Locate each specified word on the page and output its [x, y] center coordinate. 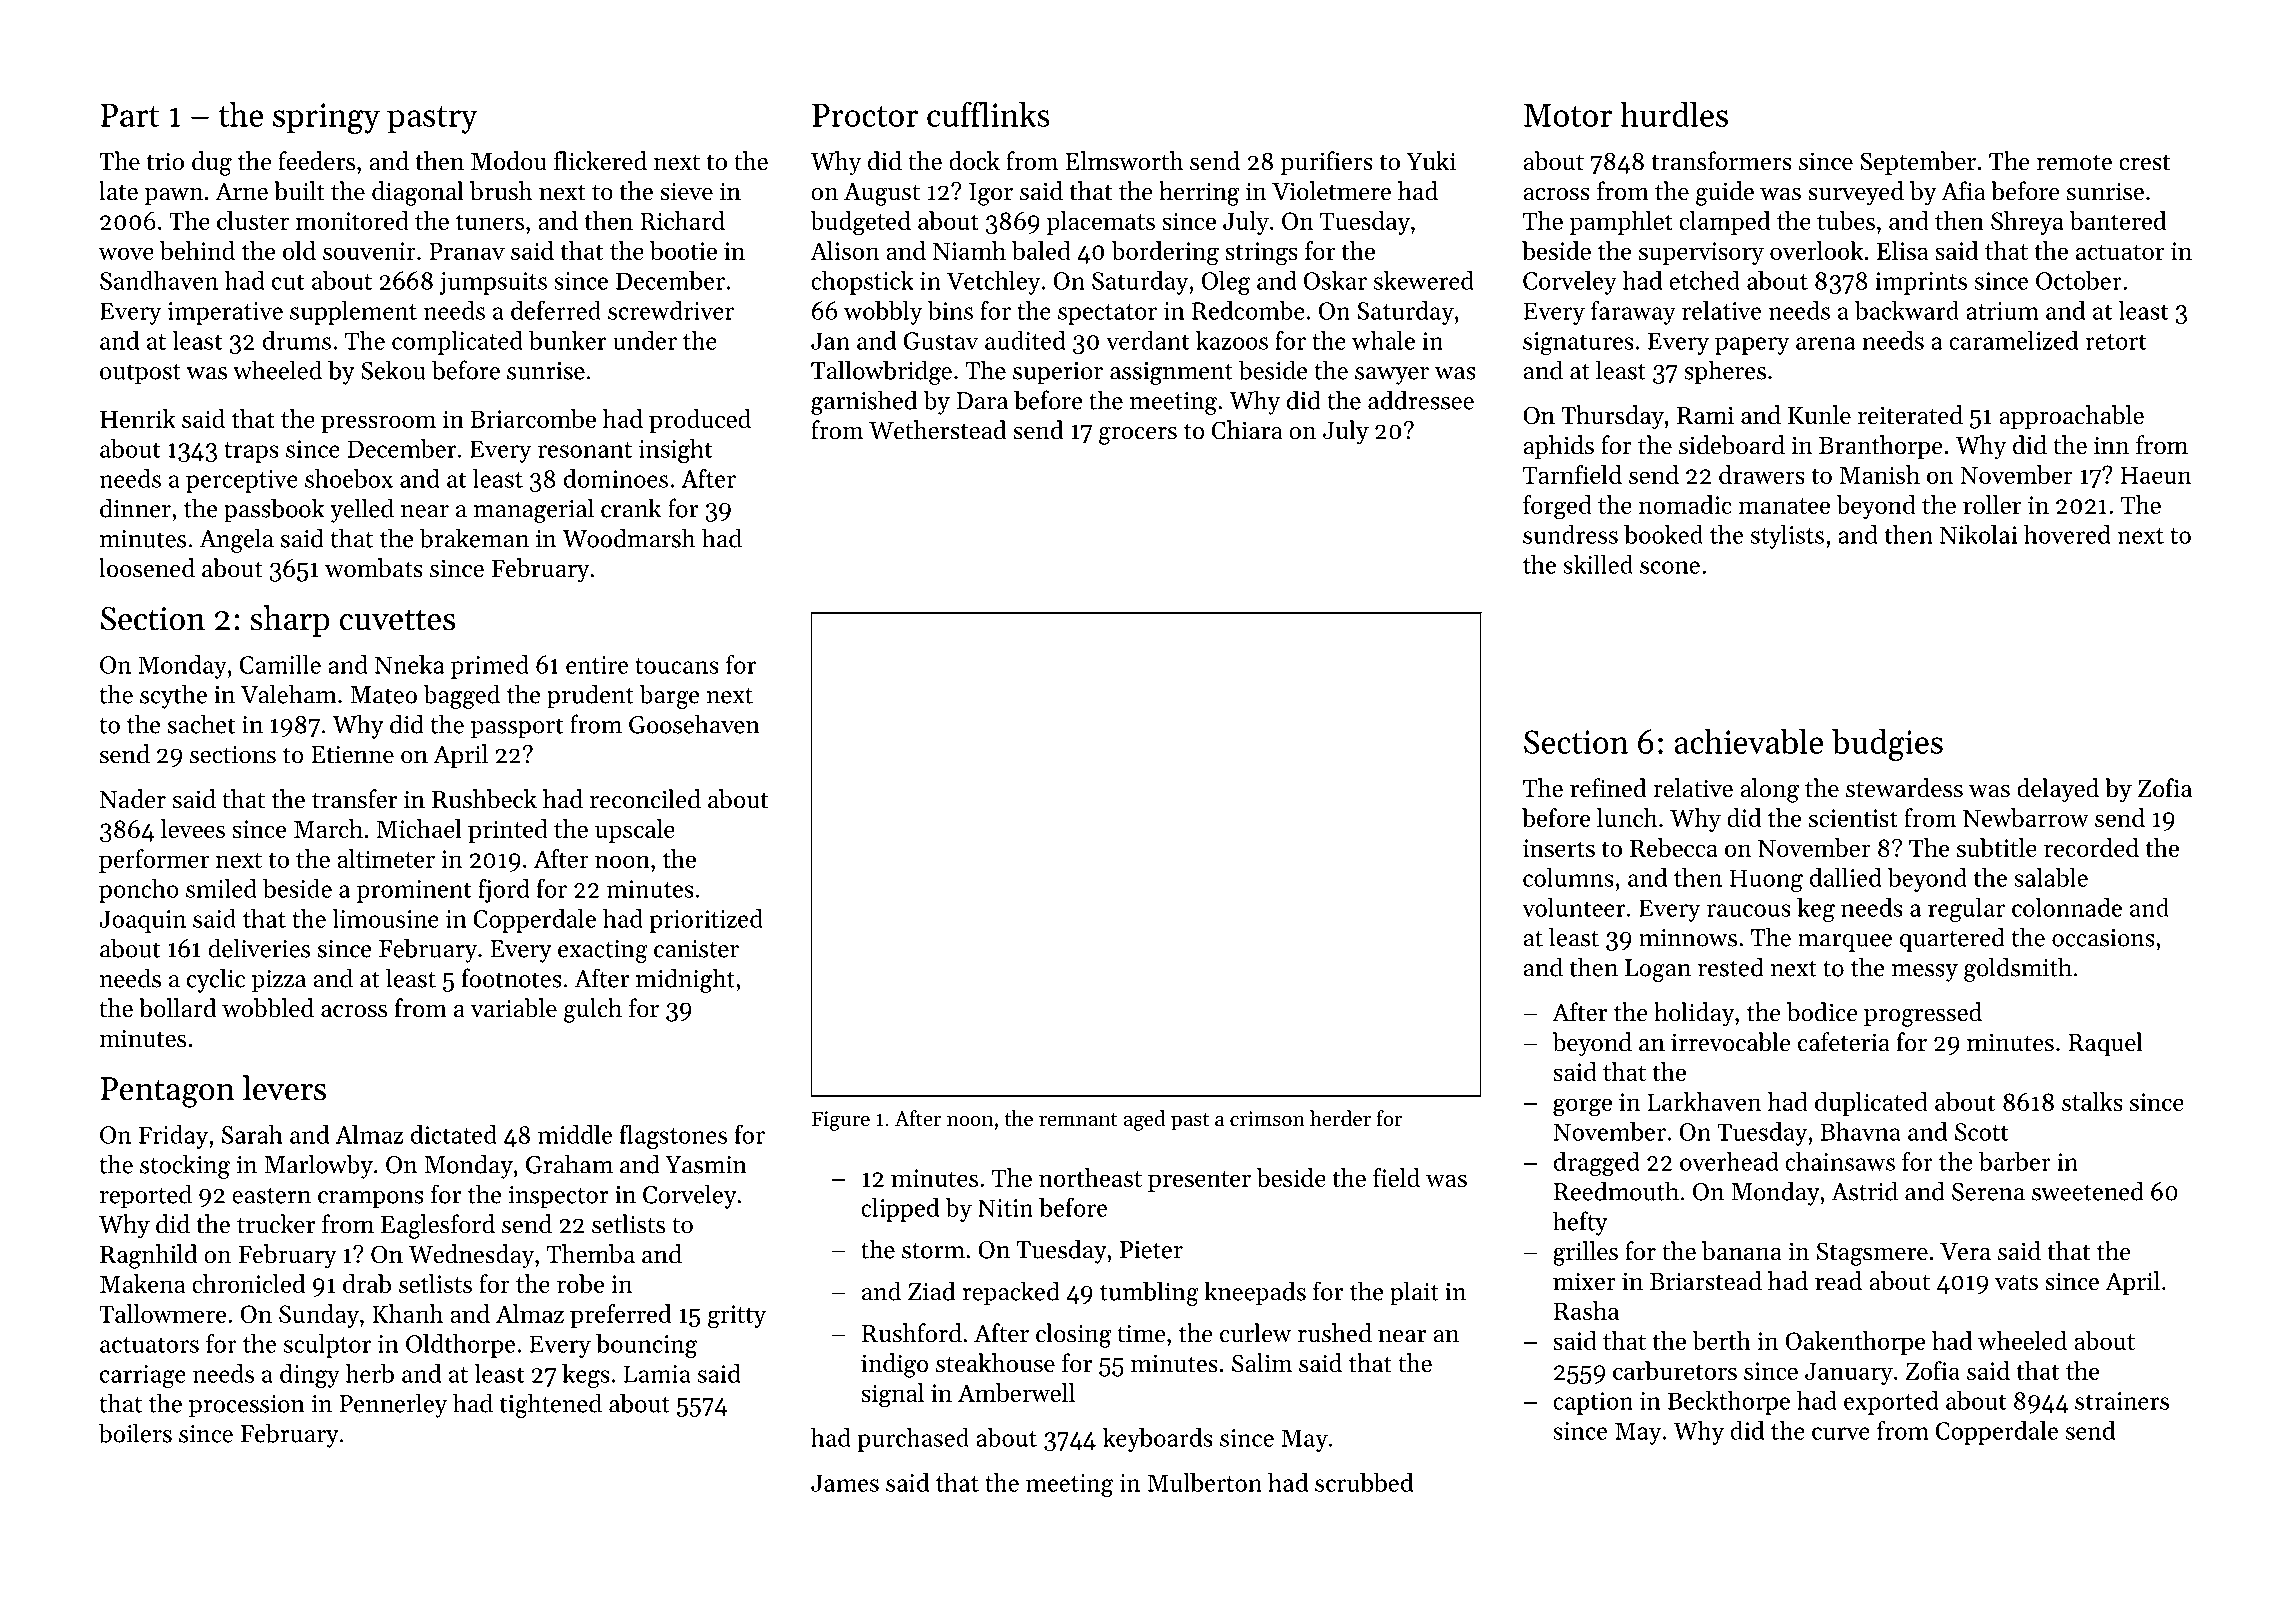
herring [1199, 193]
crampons [371, 1200]
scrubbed [1364, 1482]
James [845, 1483]
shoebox [349, 478]
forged [1557, 507]
